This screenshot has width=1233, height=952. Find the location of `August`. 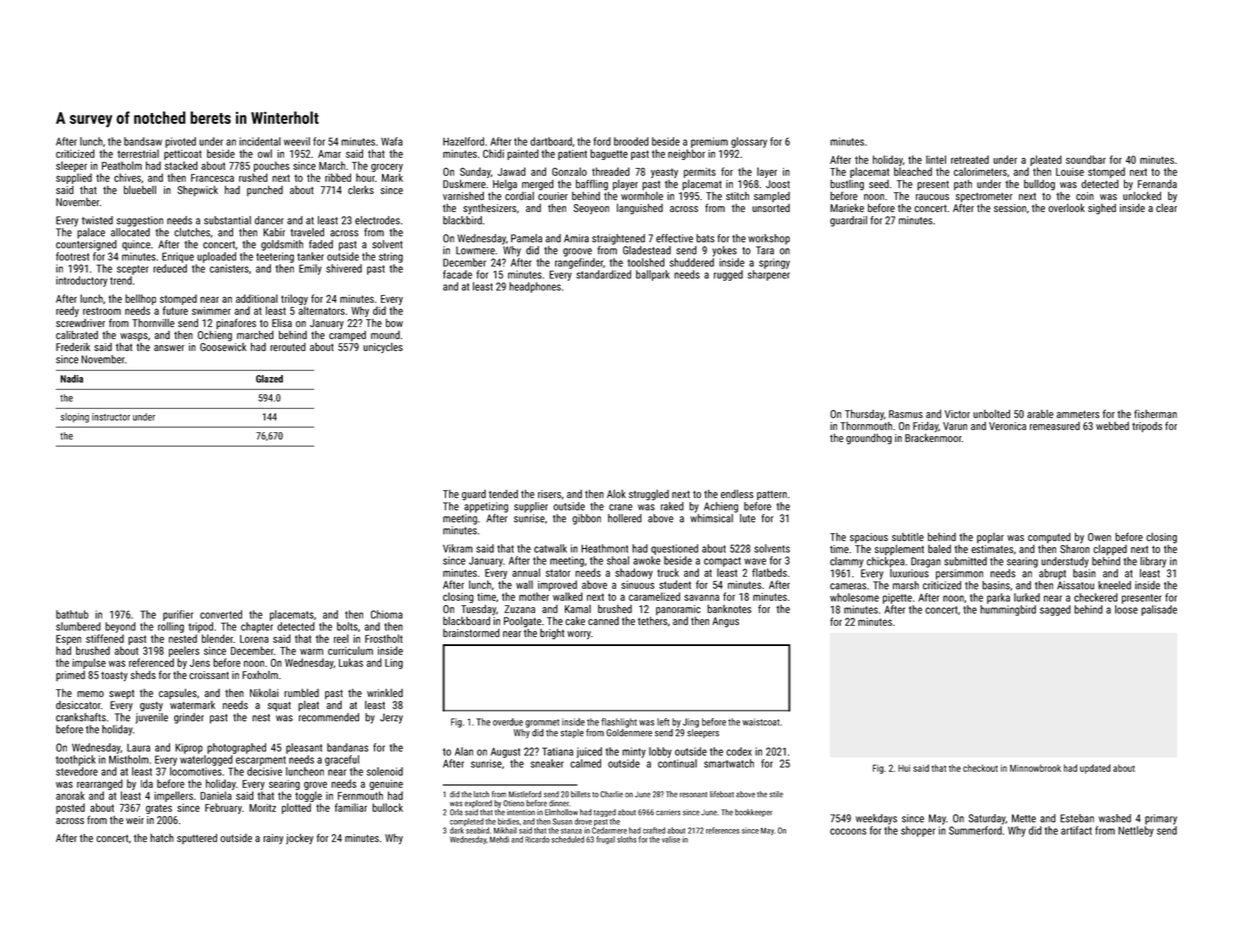

August is located at coordinates (505, 753).
